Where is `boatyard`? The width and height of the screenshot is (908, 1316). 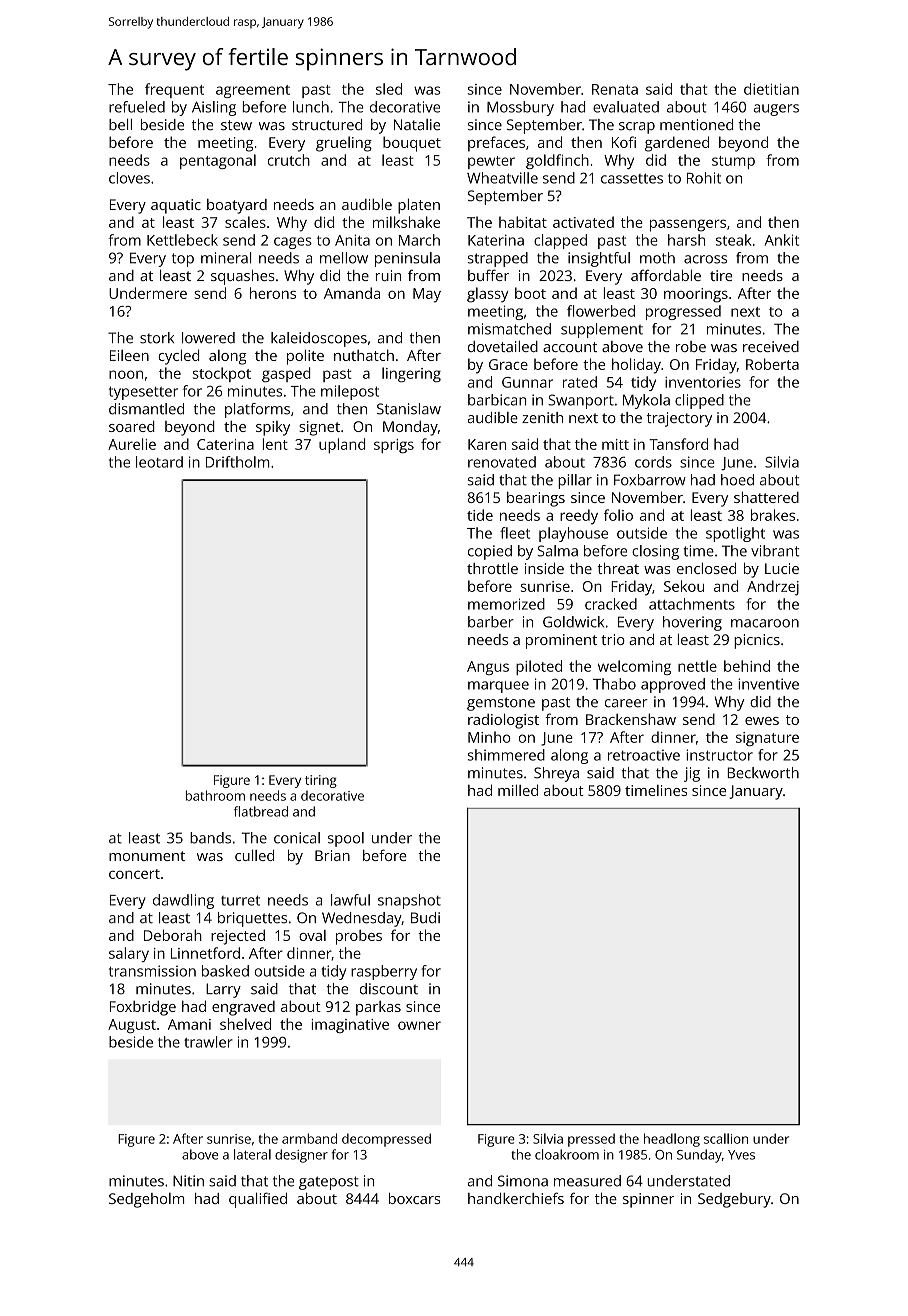
boatyard is located at coordinates (237, 206).
